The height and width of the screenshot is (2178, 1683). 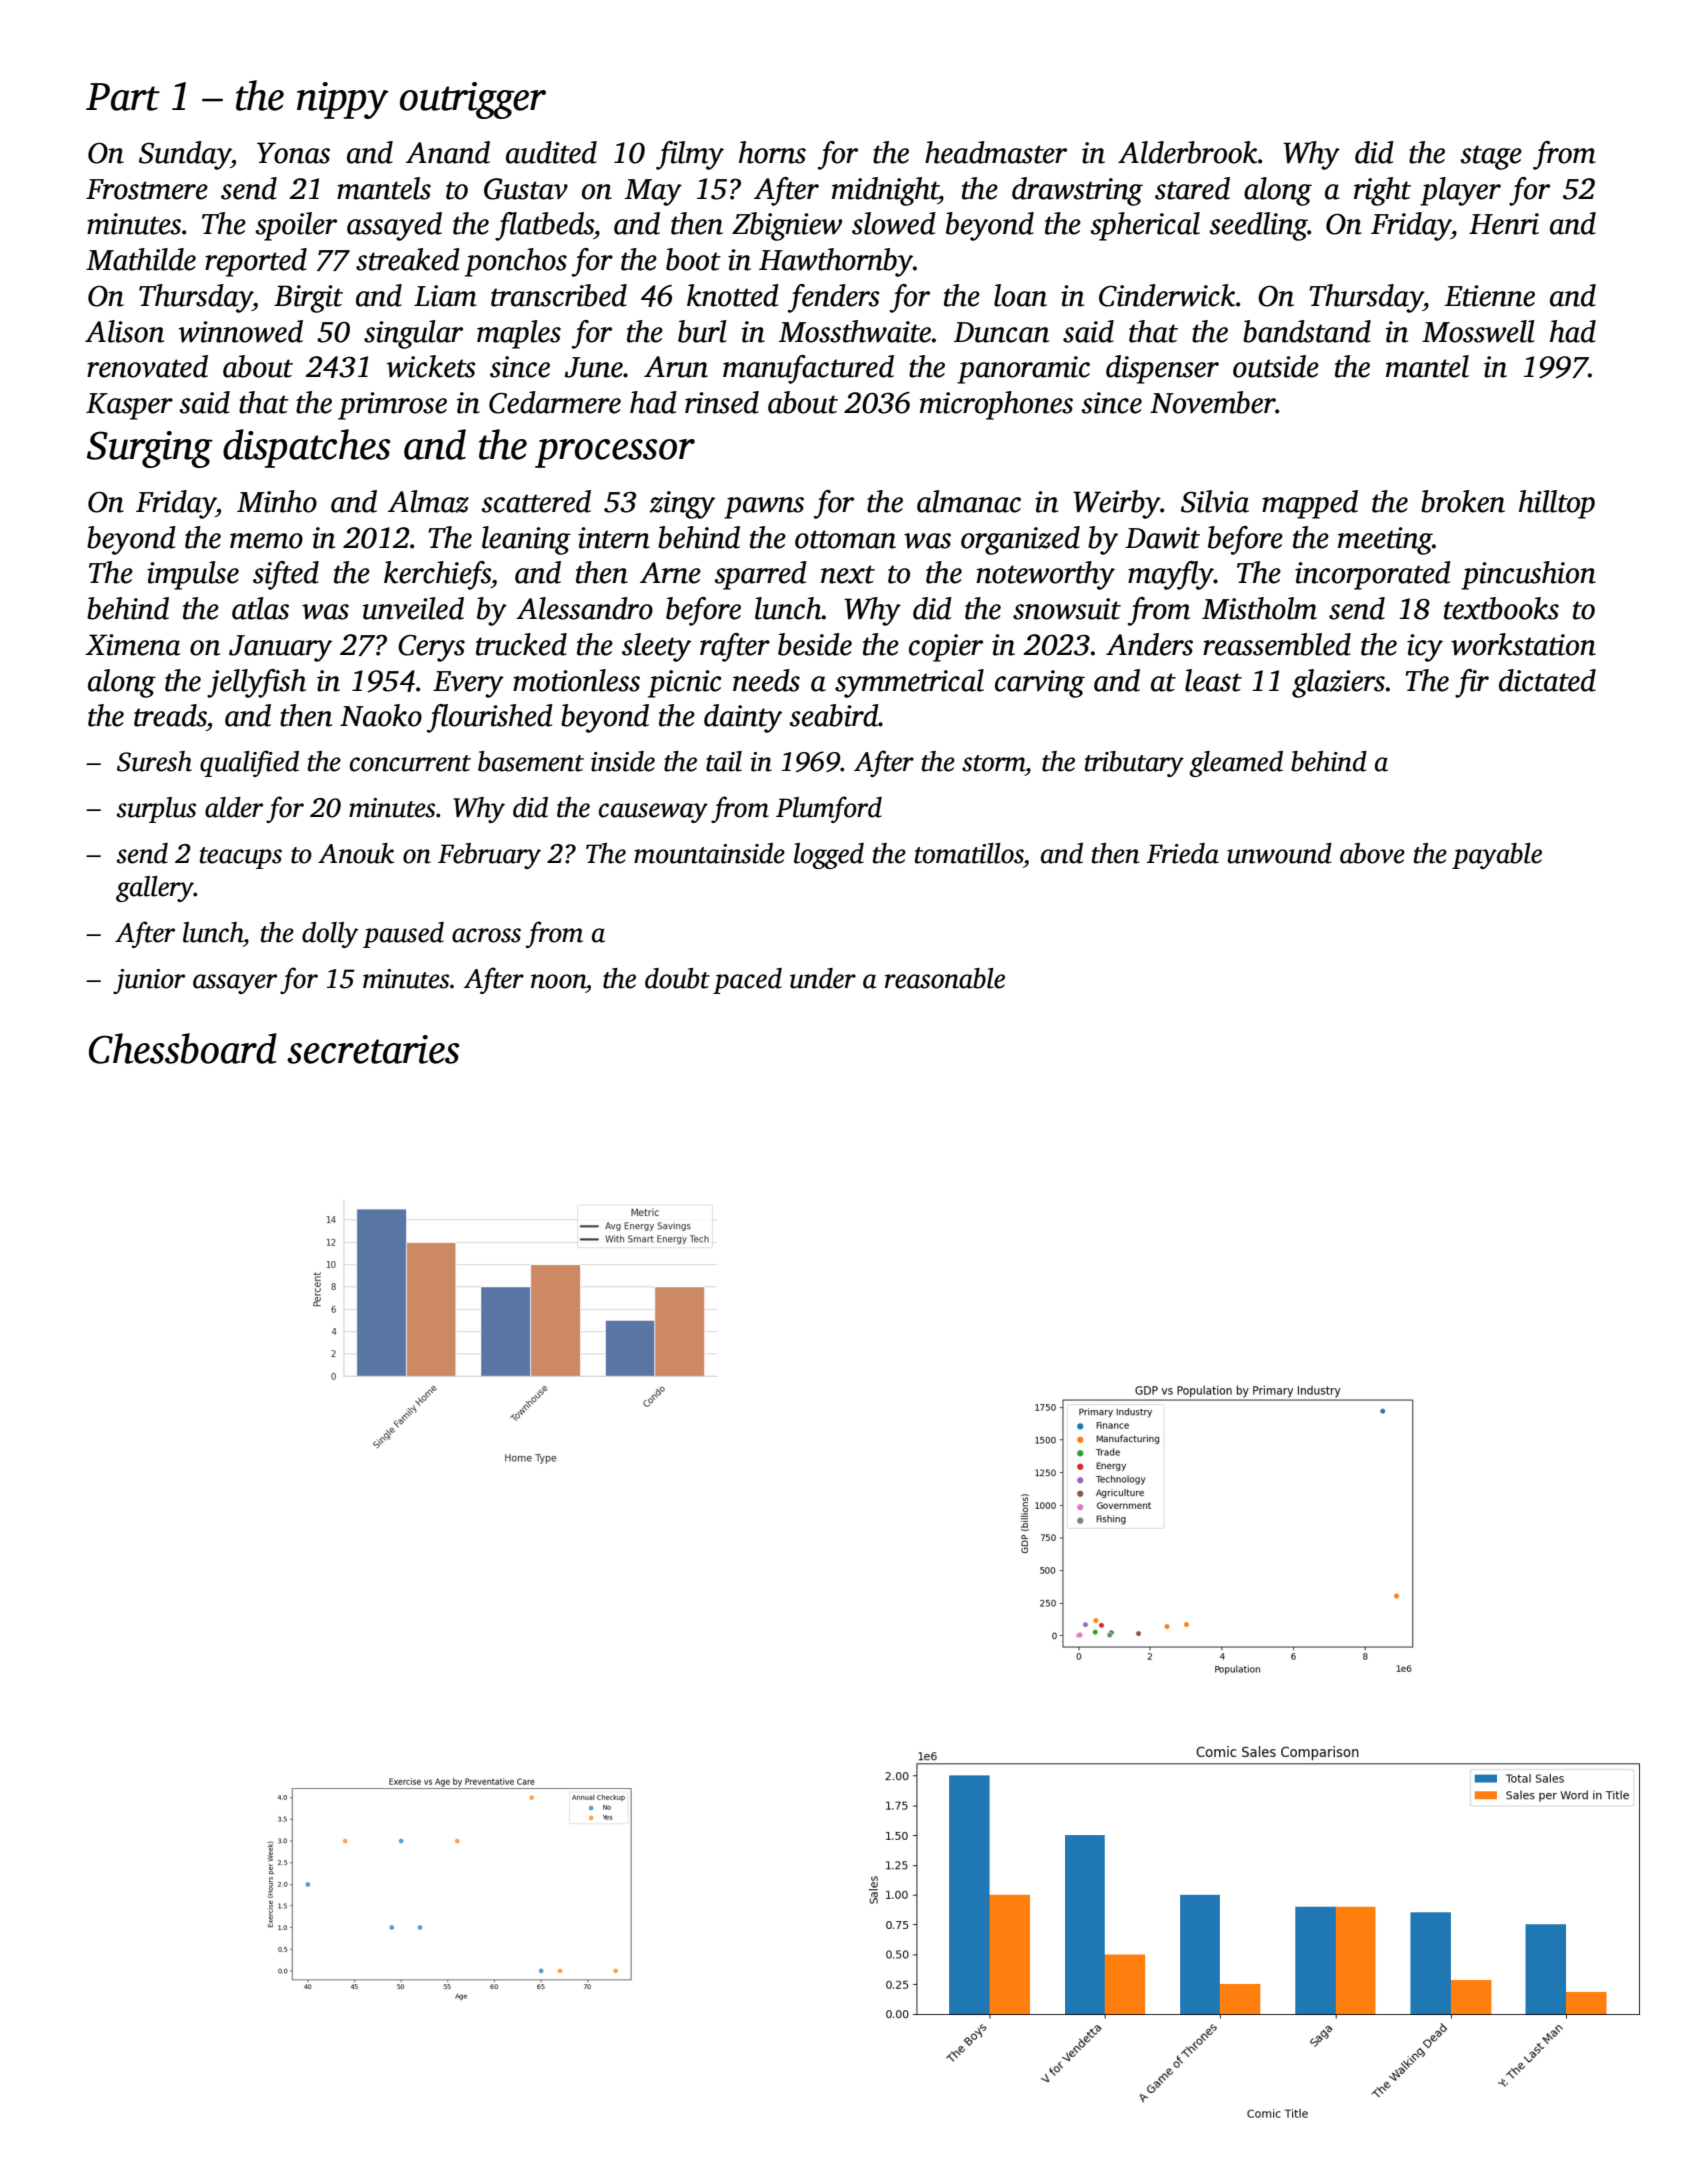 I want to click on Mathilde, so click(x=141, y=259).
